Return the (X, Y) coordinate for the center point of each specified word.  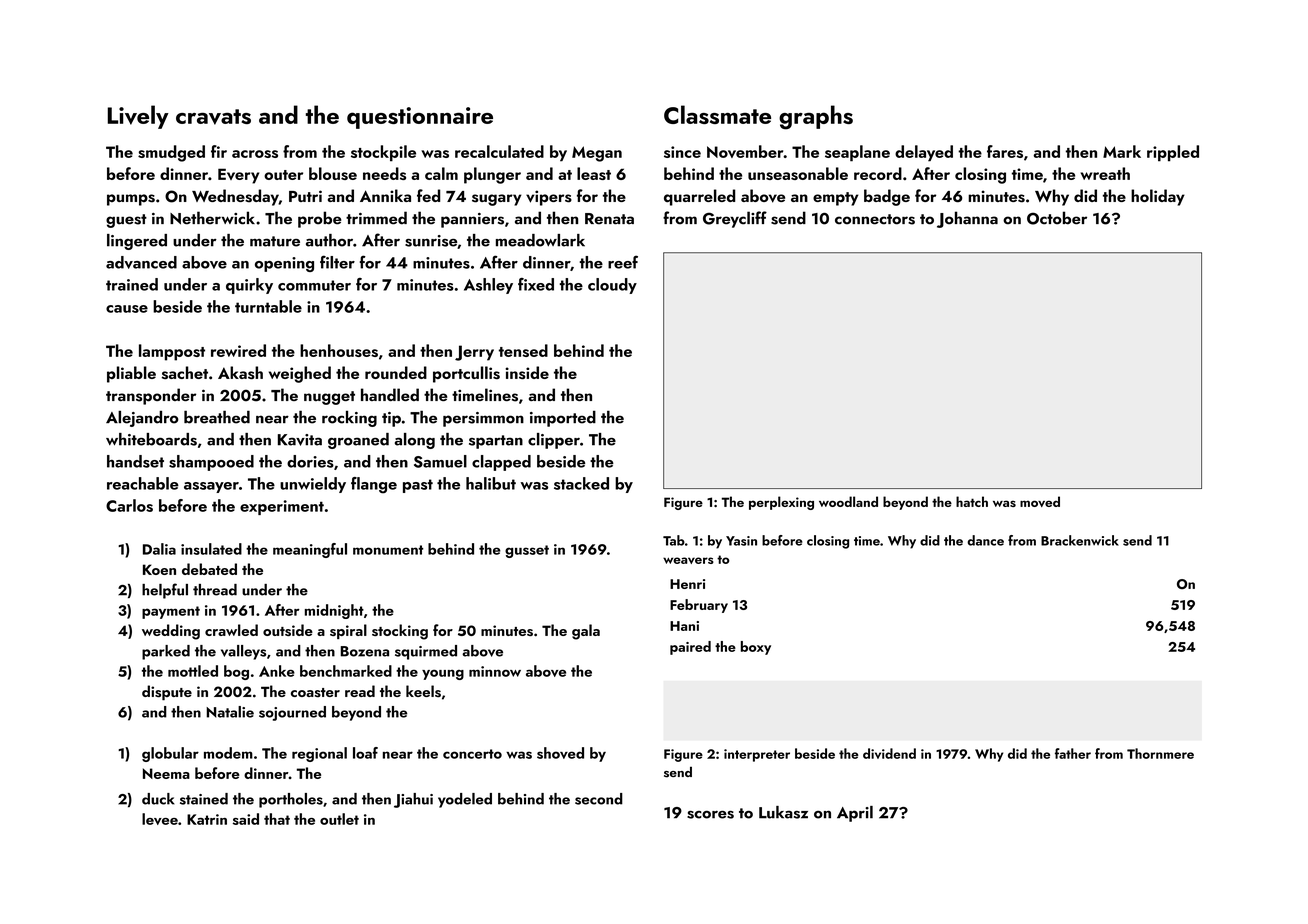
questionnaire (420, 118)
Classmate (717, 114)
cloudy (612, 286)
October (1057, 218)
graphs (816, 117)
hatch (972, 501)
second (599, 799)
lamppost (172, 352)
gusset (527, 551)
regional (319, 754)
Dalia (159, 549)
